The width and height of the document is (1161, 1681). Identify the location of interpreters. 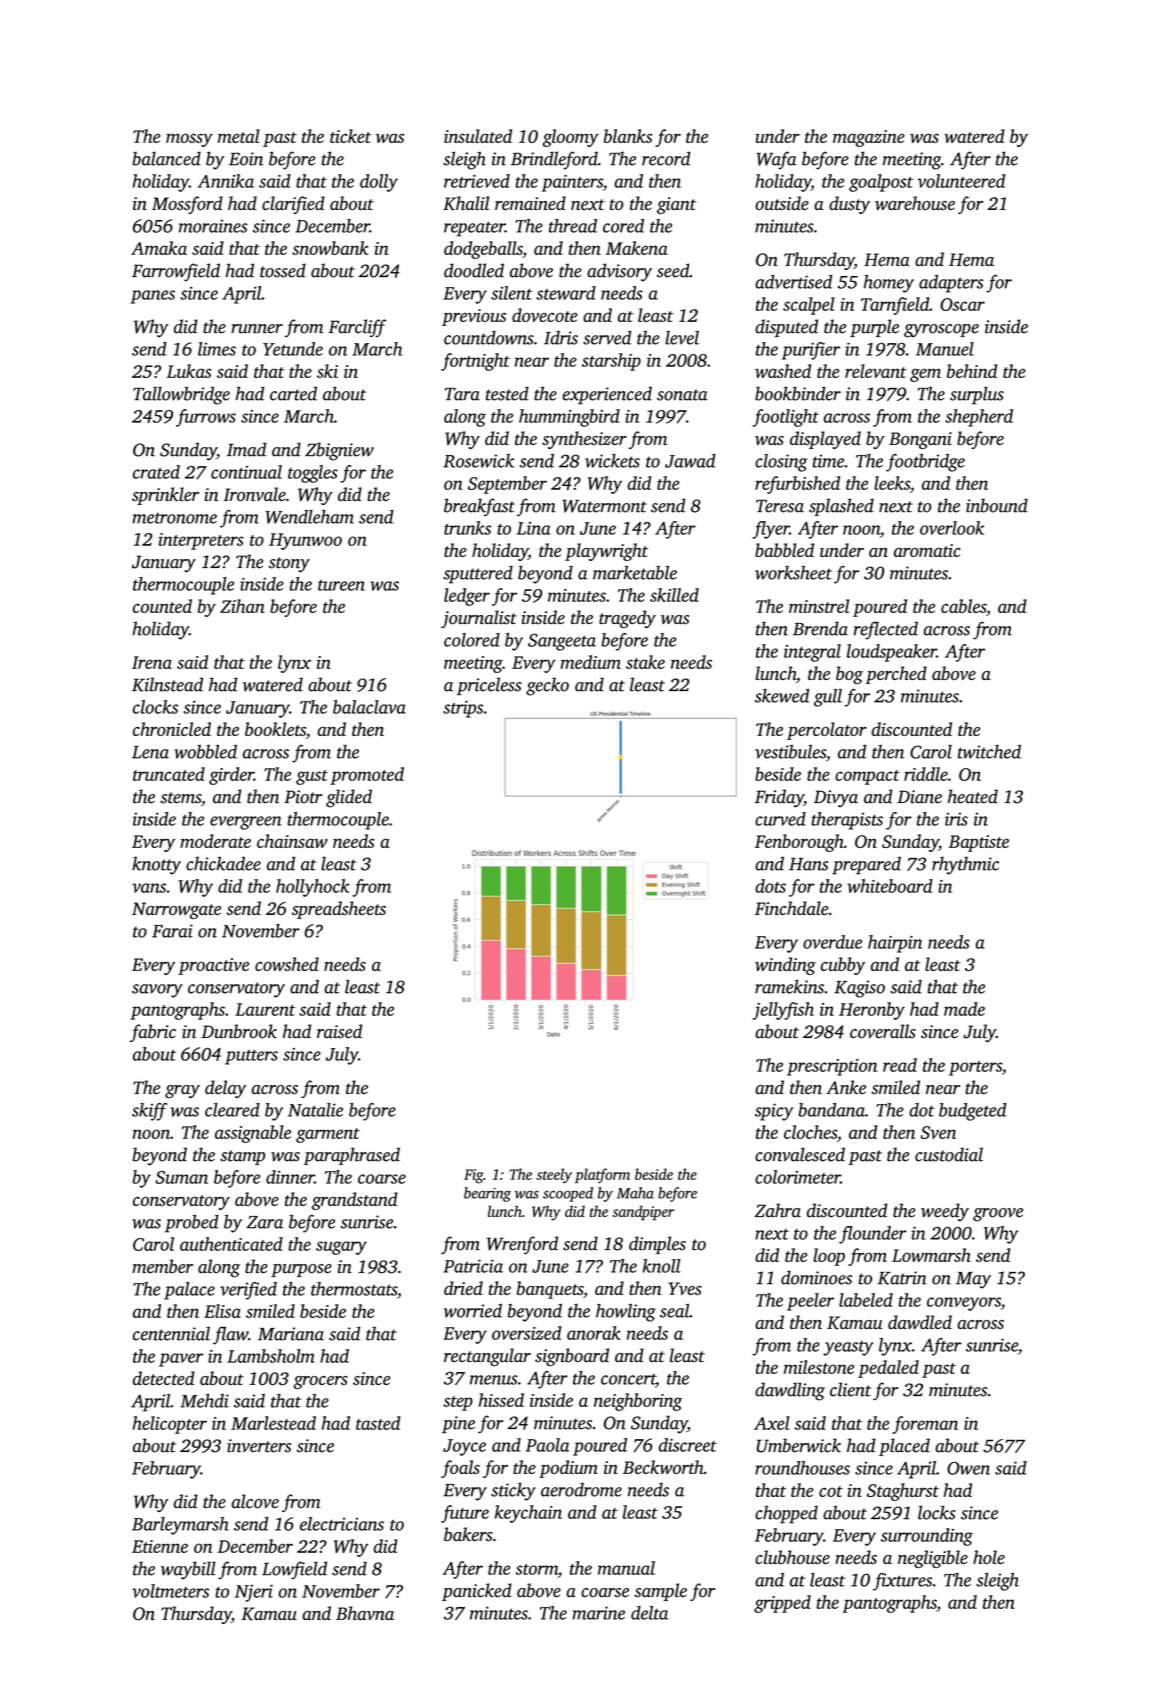
(201, 541).
